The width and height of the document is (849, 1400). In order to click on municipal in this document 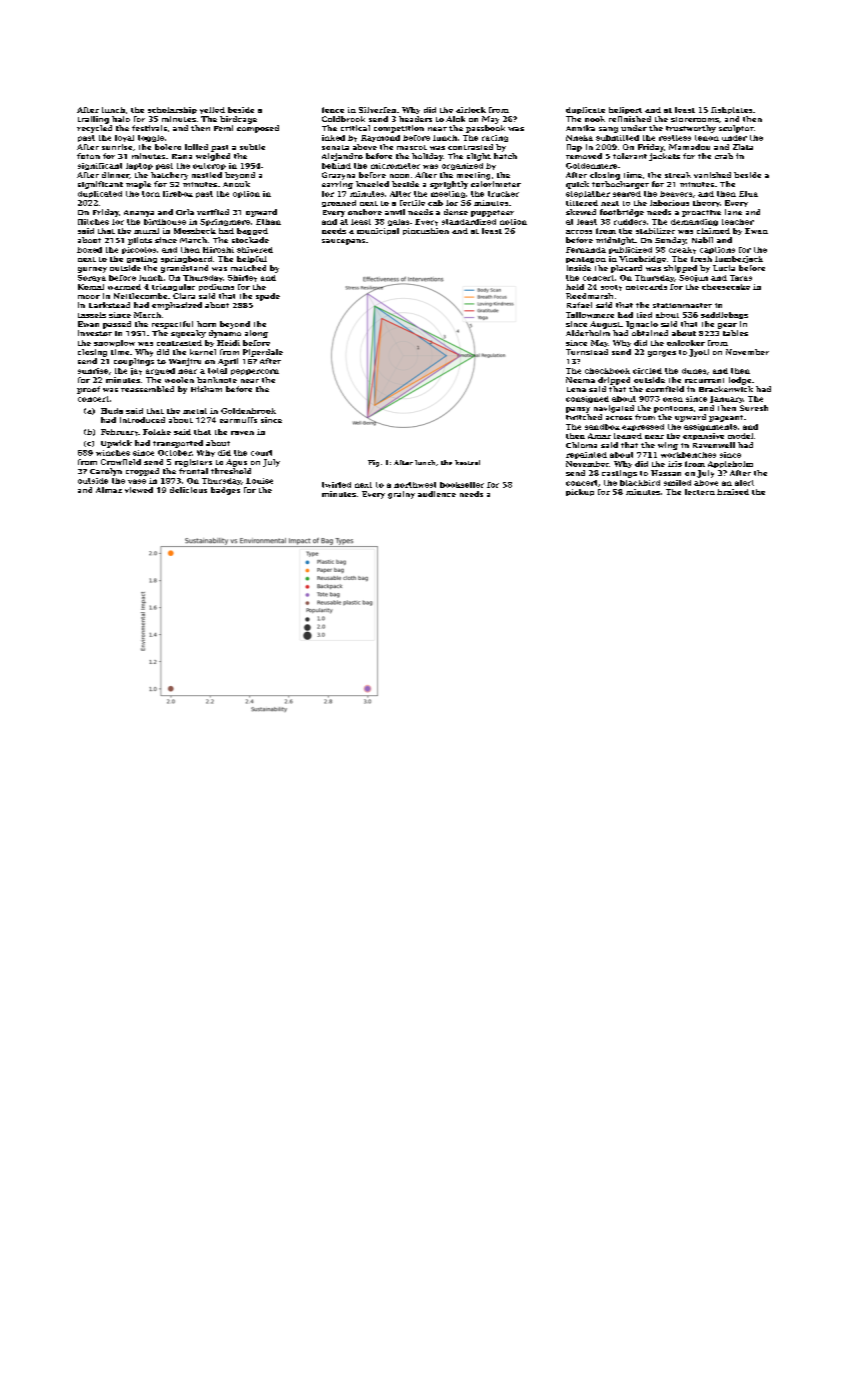, I will do `click(378, 231)`.
